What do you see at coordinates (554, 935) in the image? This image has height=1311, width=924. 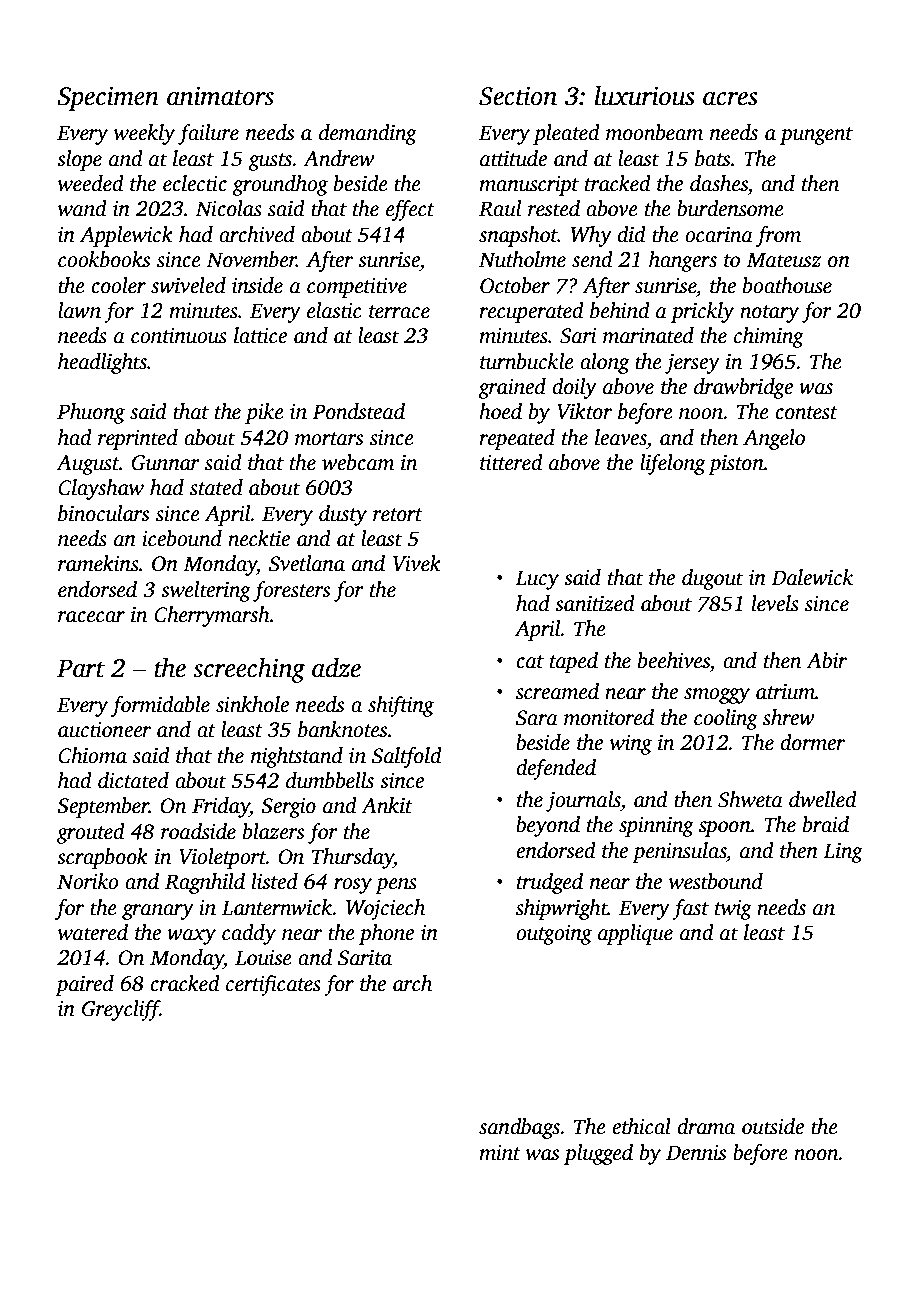 I see `outgoing` at bounding box center [554, 935].
